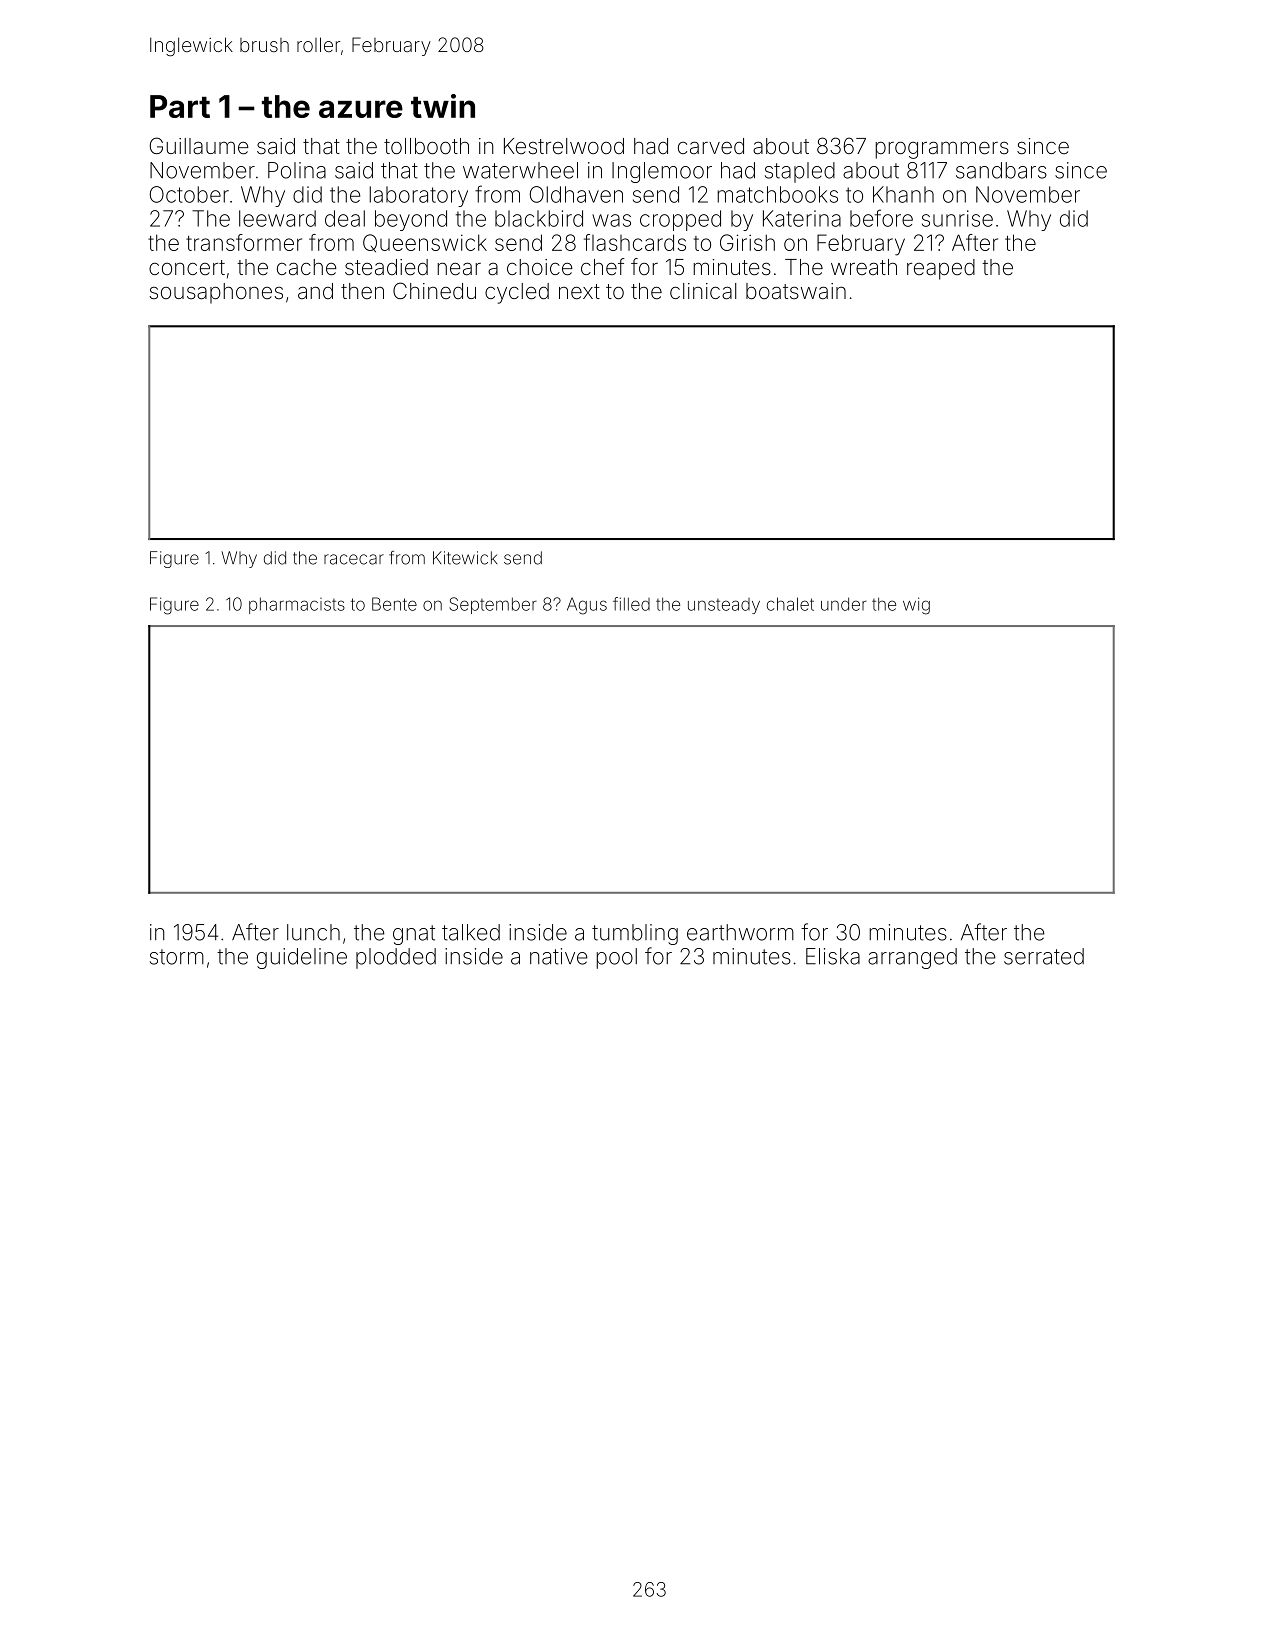  Describe the element at coordinates (180, 106) in the page. I see `Part` at that location.
